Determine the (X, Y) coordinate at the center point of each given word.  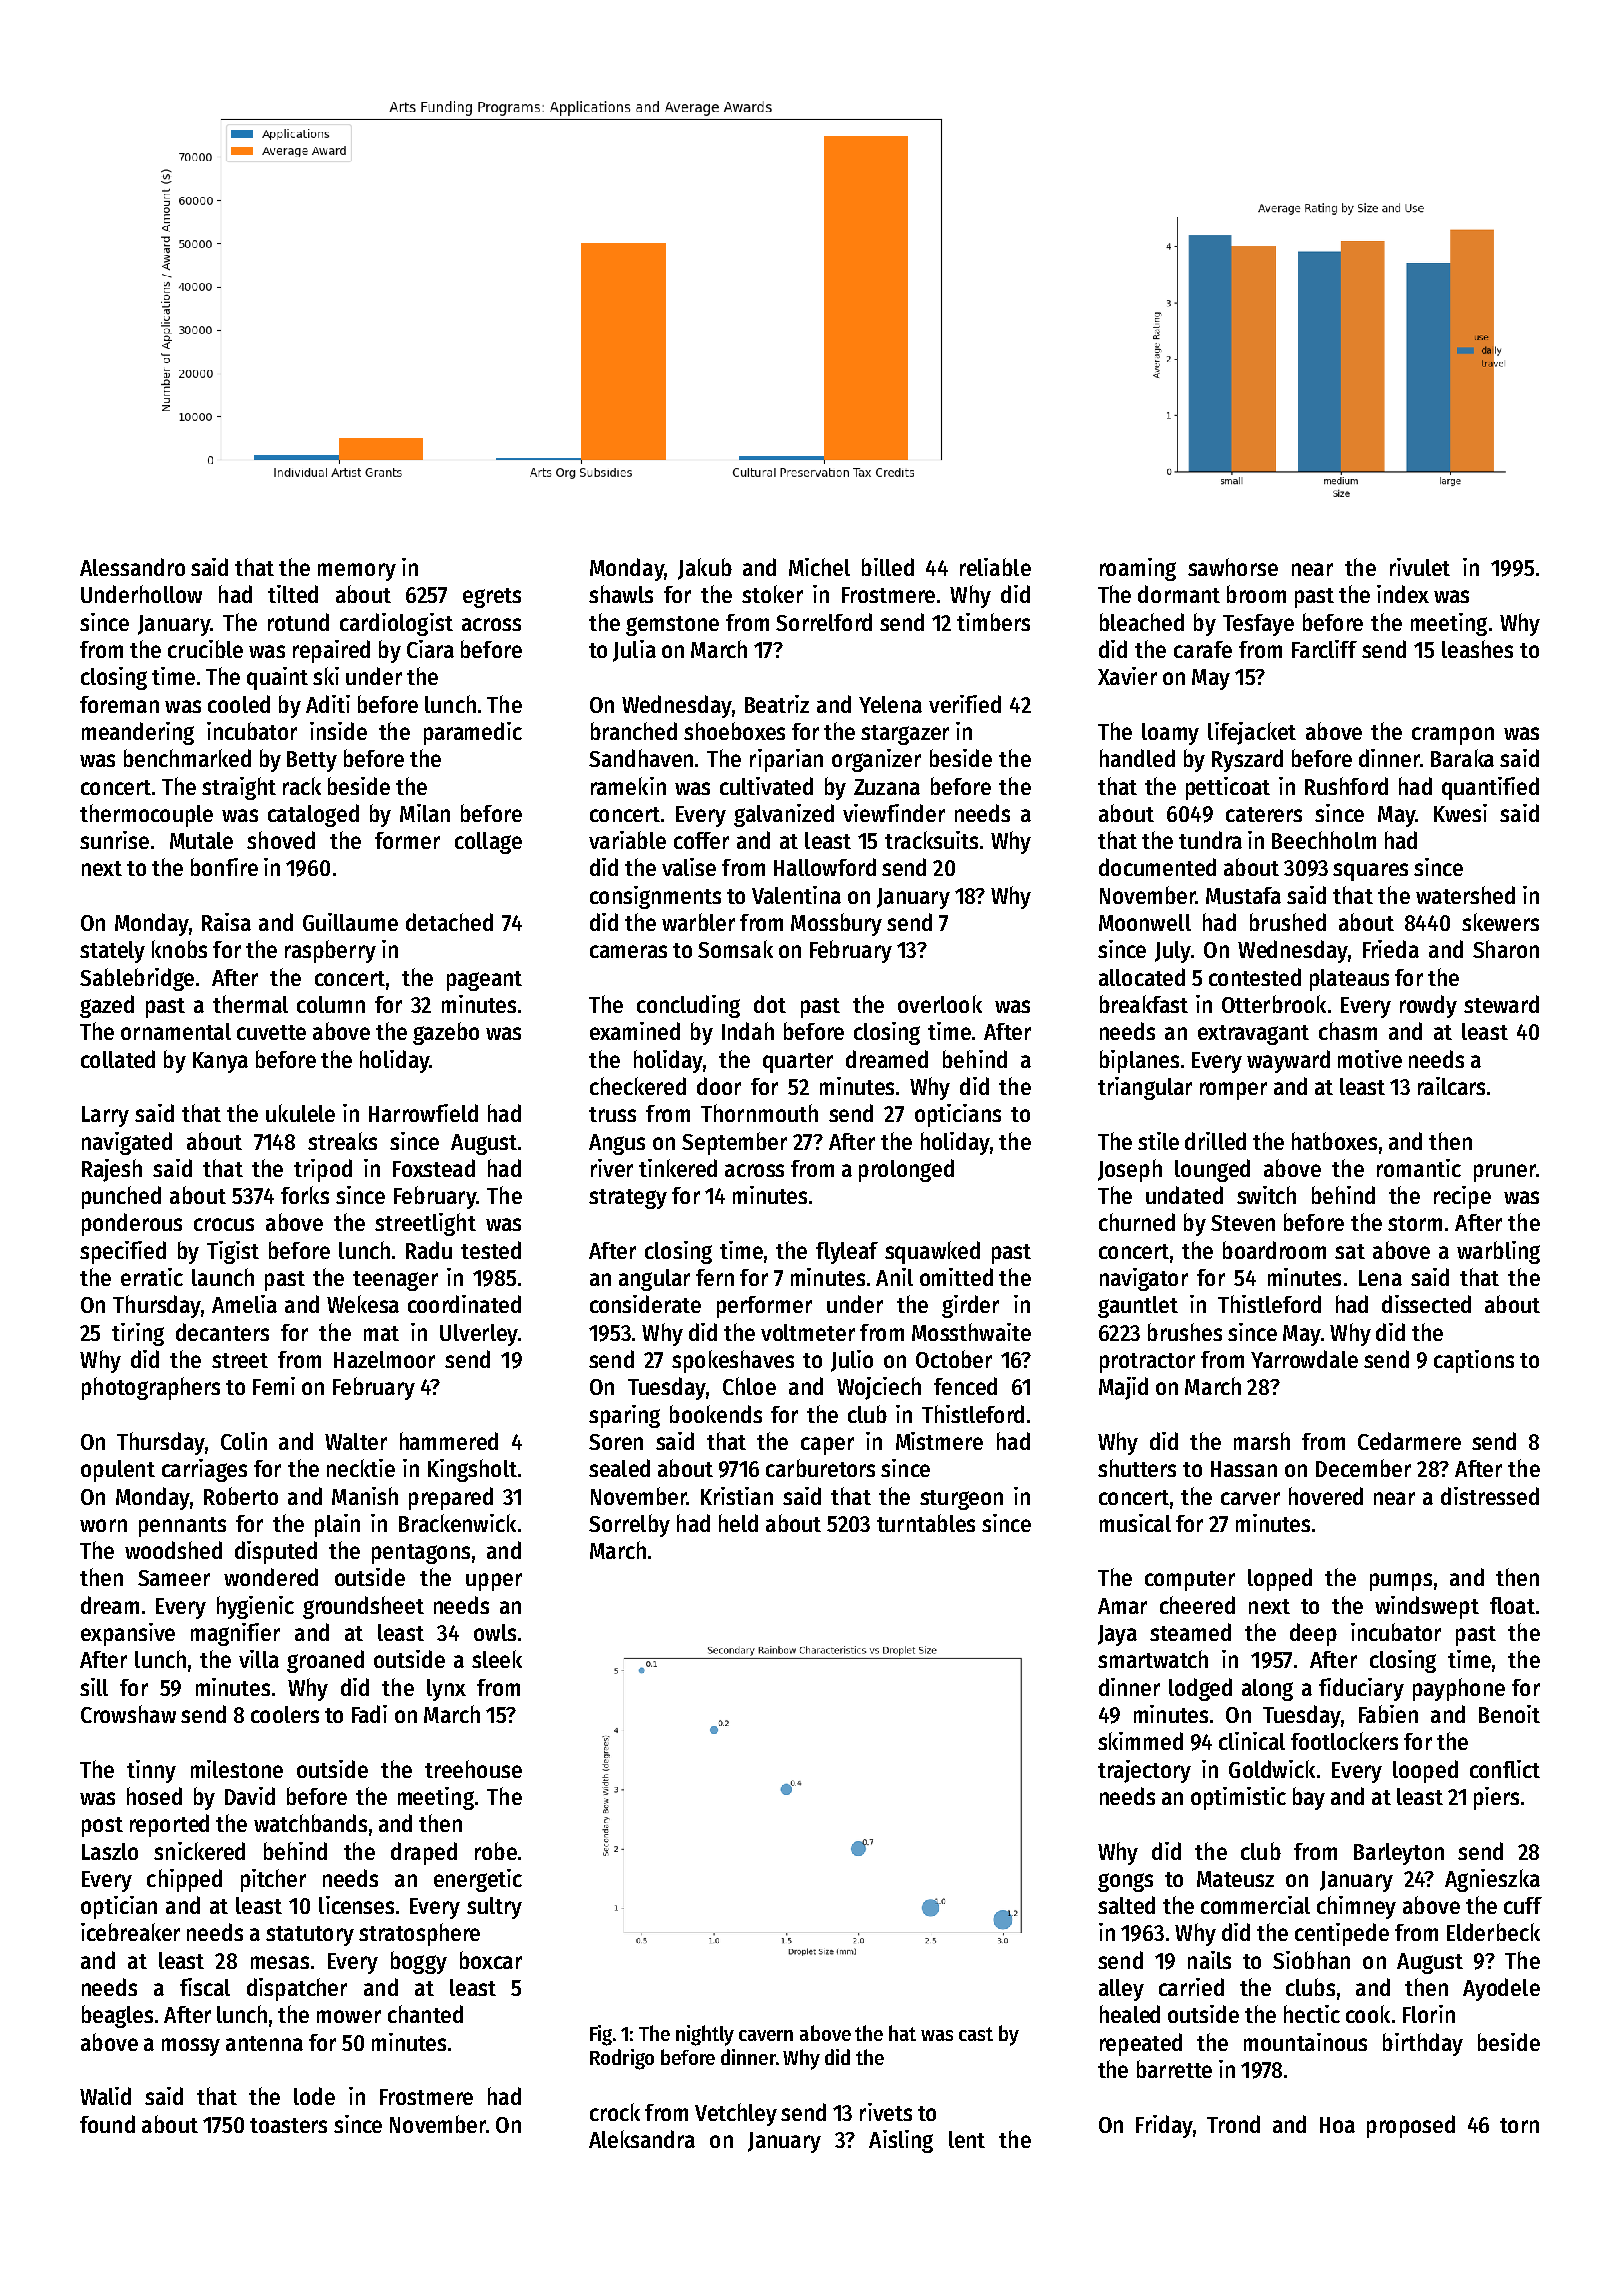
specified (123, 1252)
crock (615, 2112)
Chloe (749, 1386)
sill (94, 1687)
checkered (638, 1086)
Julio (852, 1361)
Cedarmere (1409, 1441)
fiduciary (1361, 1689)
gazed (107, 1006)
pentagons (421, 1554)
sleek (497, 1659)
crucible (205, 649)
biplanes (1139, 1061)
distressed (1490, 1496)
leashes (1477, 649)
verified (965, 704)
